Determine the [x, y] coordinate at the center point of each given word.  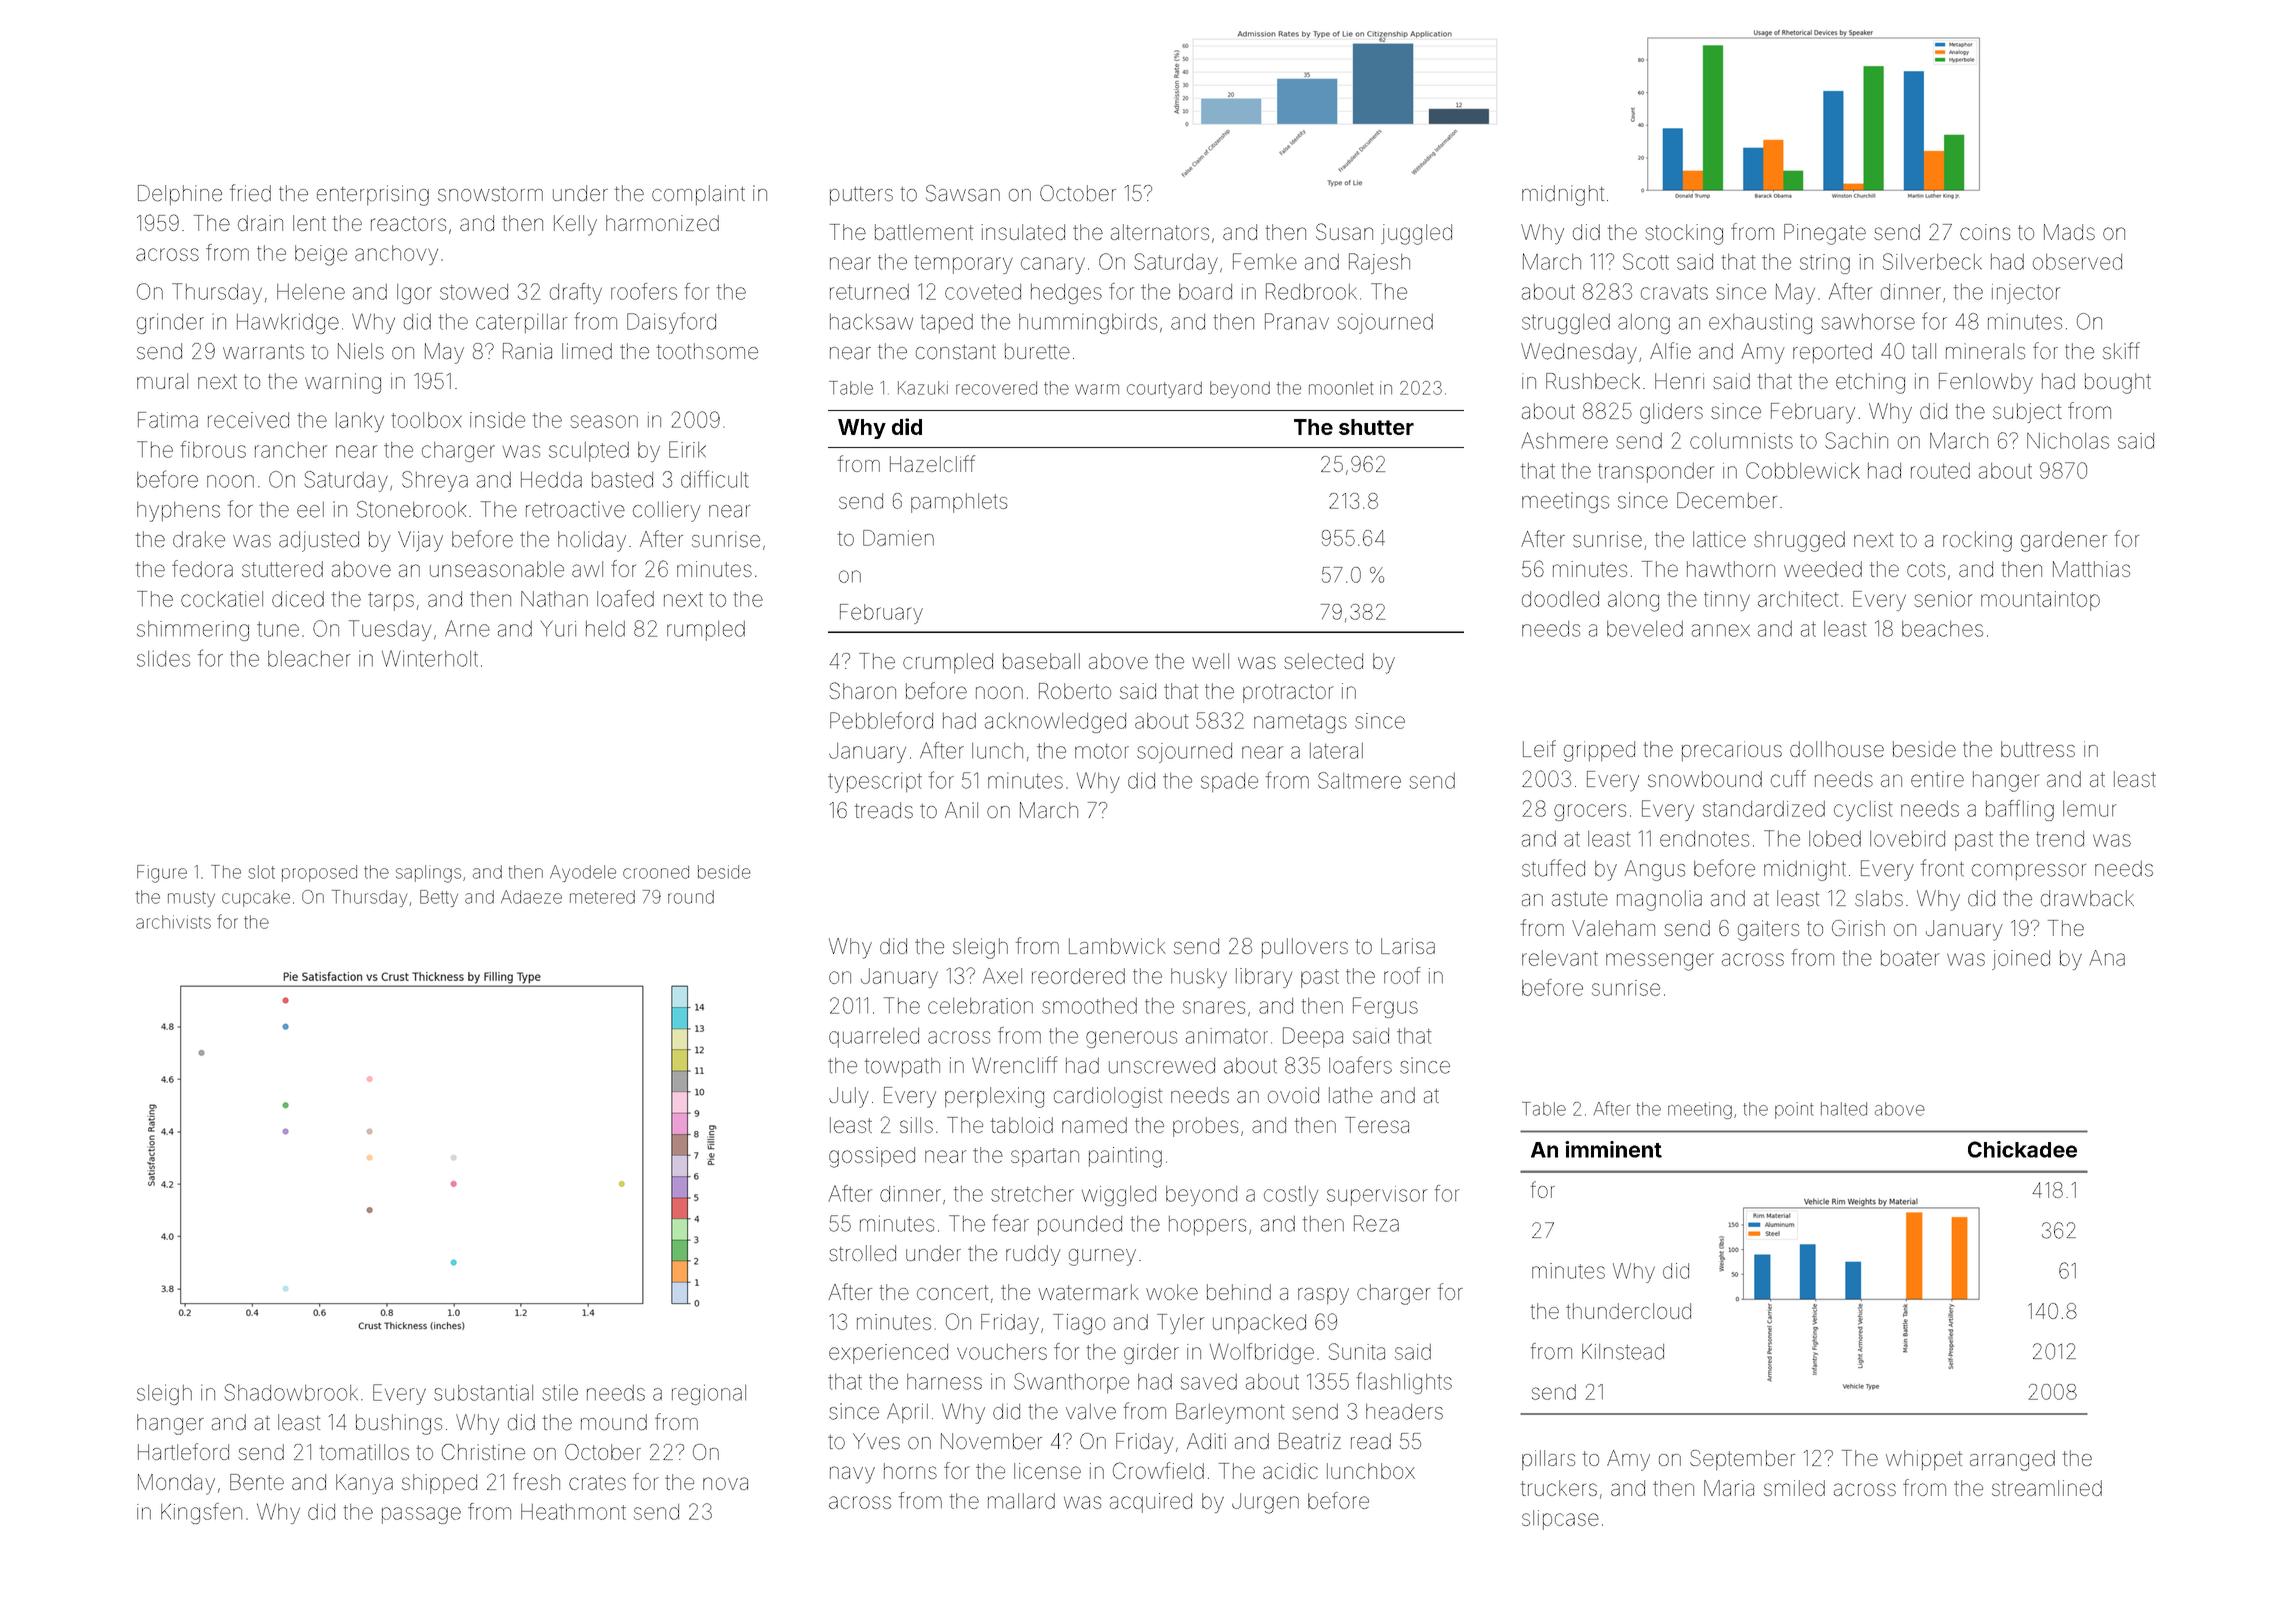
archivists [173, 922]
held [605, 629]
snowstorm [490, 194]
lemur [2089, 809]
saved [1209, 1382]
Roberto [1075, 691]
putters [861, 196]
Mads [2069, 232]
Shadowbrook [291, 1392]
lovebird [1907, 839]
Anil [961, 810]
